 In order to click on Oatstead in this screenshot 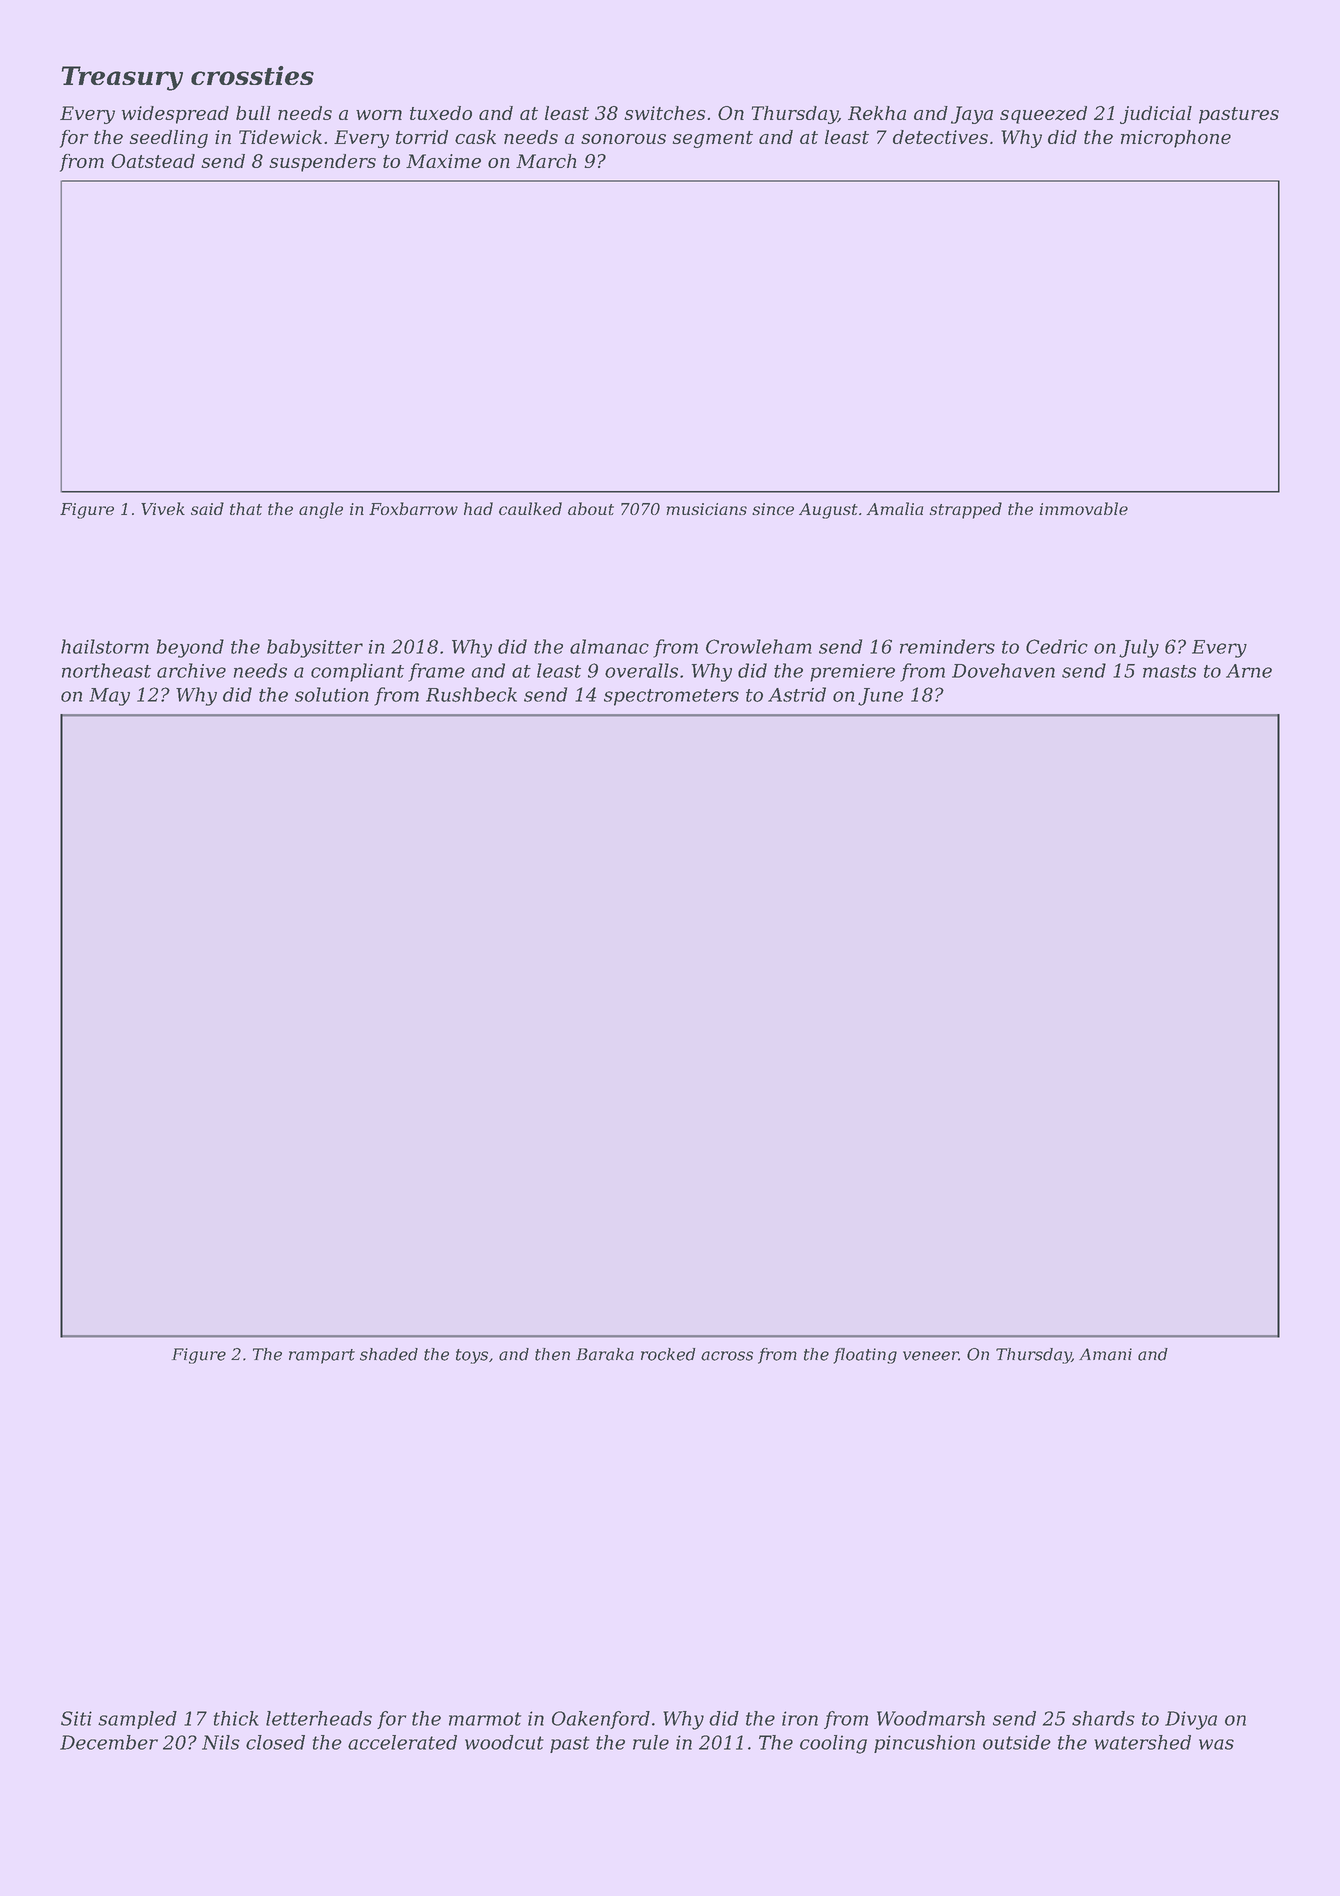, I will do `click(153, 161)`.
